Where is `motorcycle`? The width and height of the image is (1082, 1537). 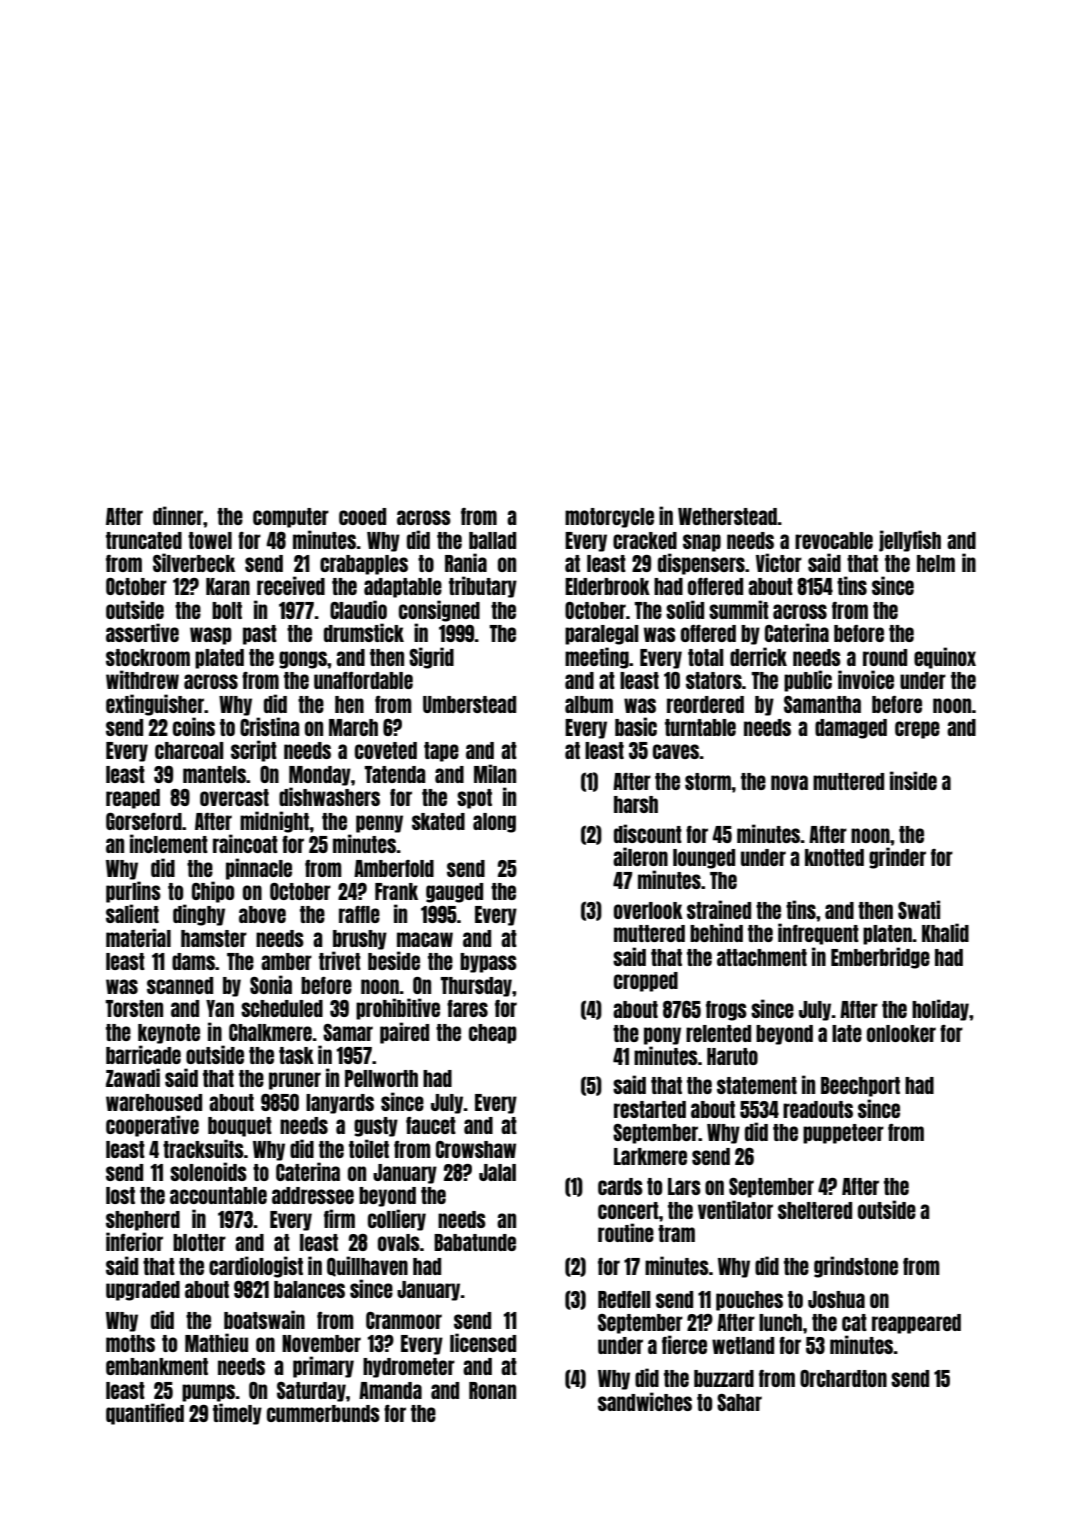 motorcycle is located at coordinates (609, 518).
